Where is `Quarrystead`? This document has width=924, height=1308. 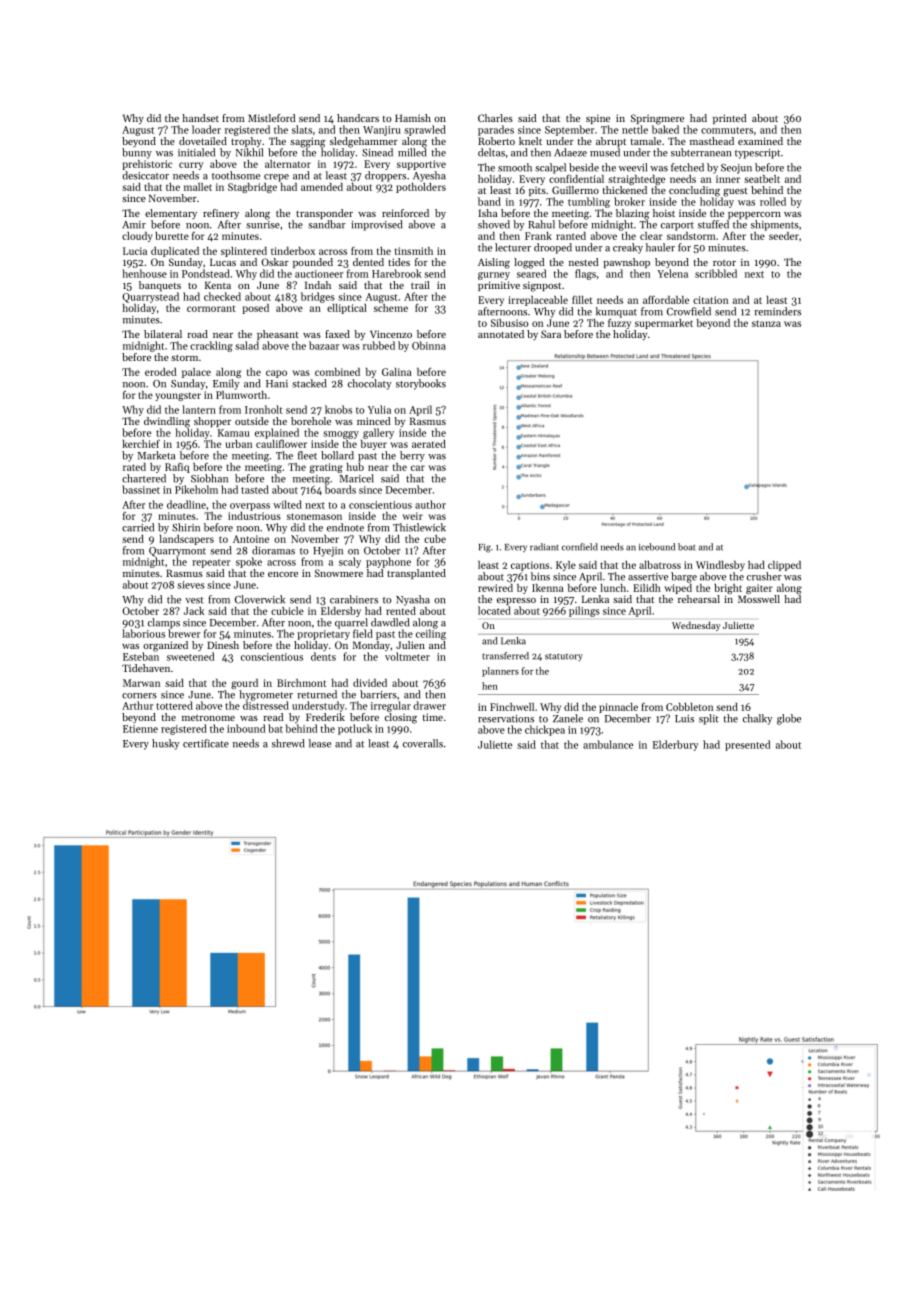
Quarrystead is located at coordinates (151, 297).
